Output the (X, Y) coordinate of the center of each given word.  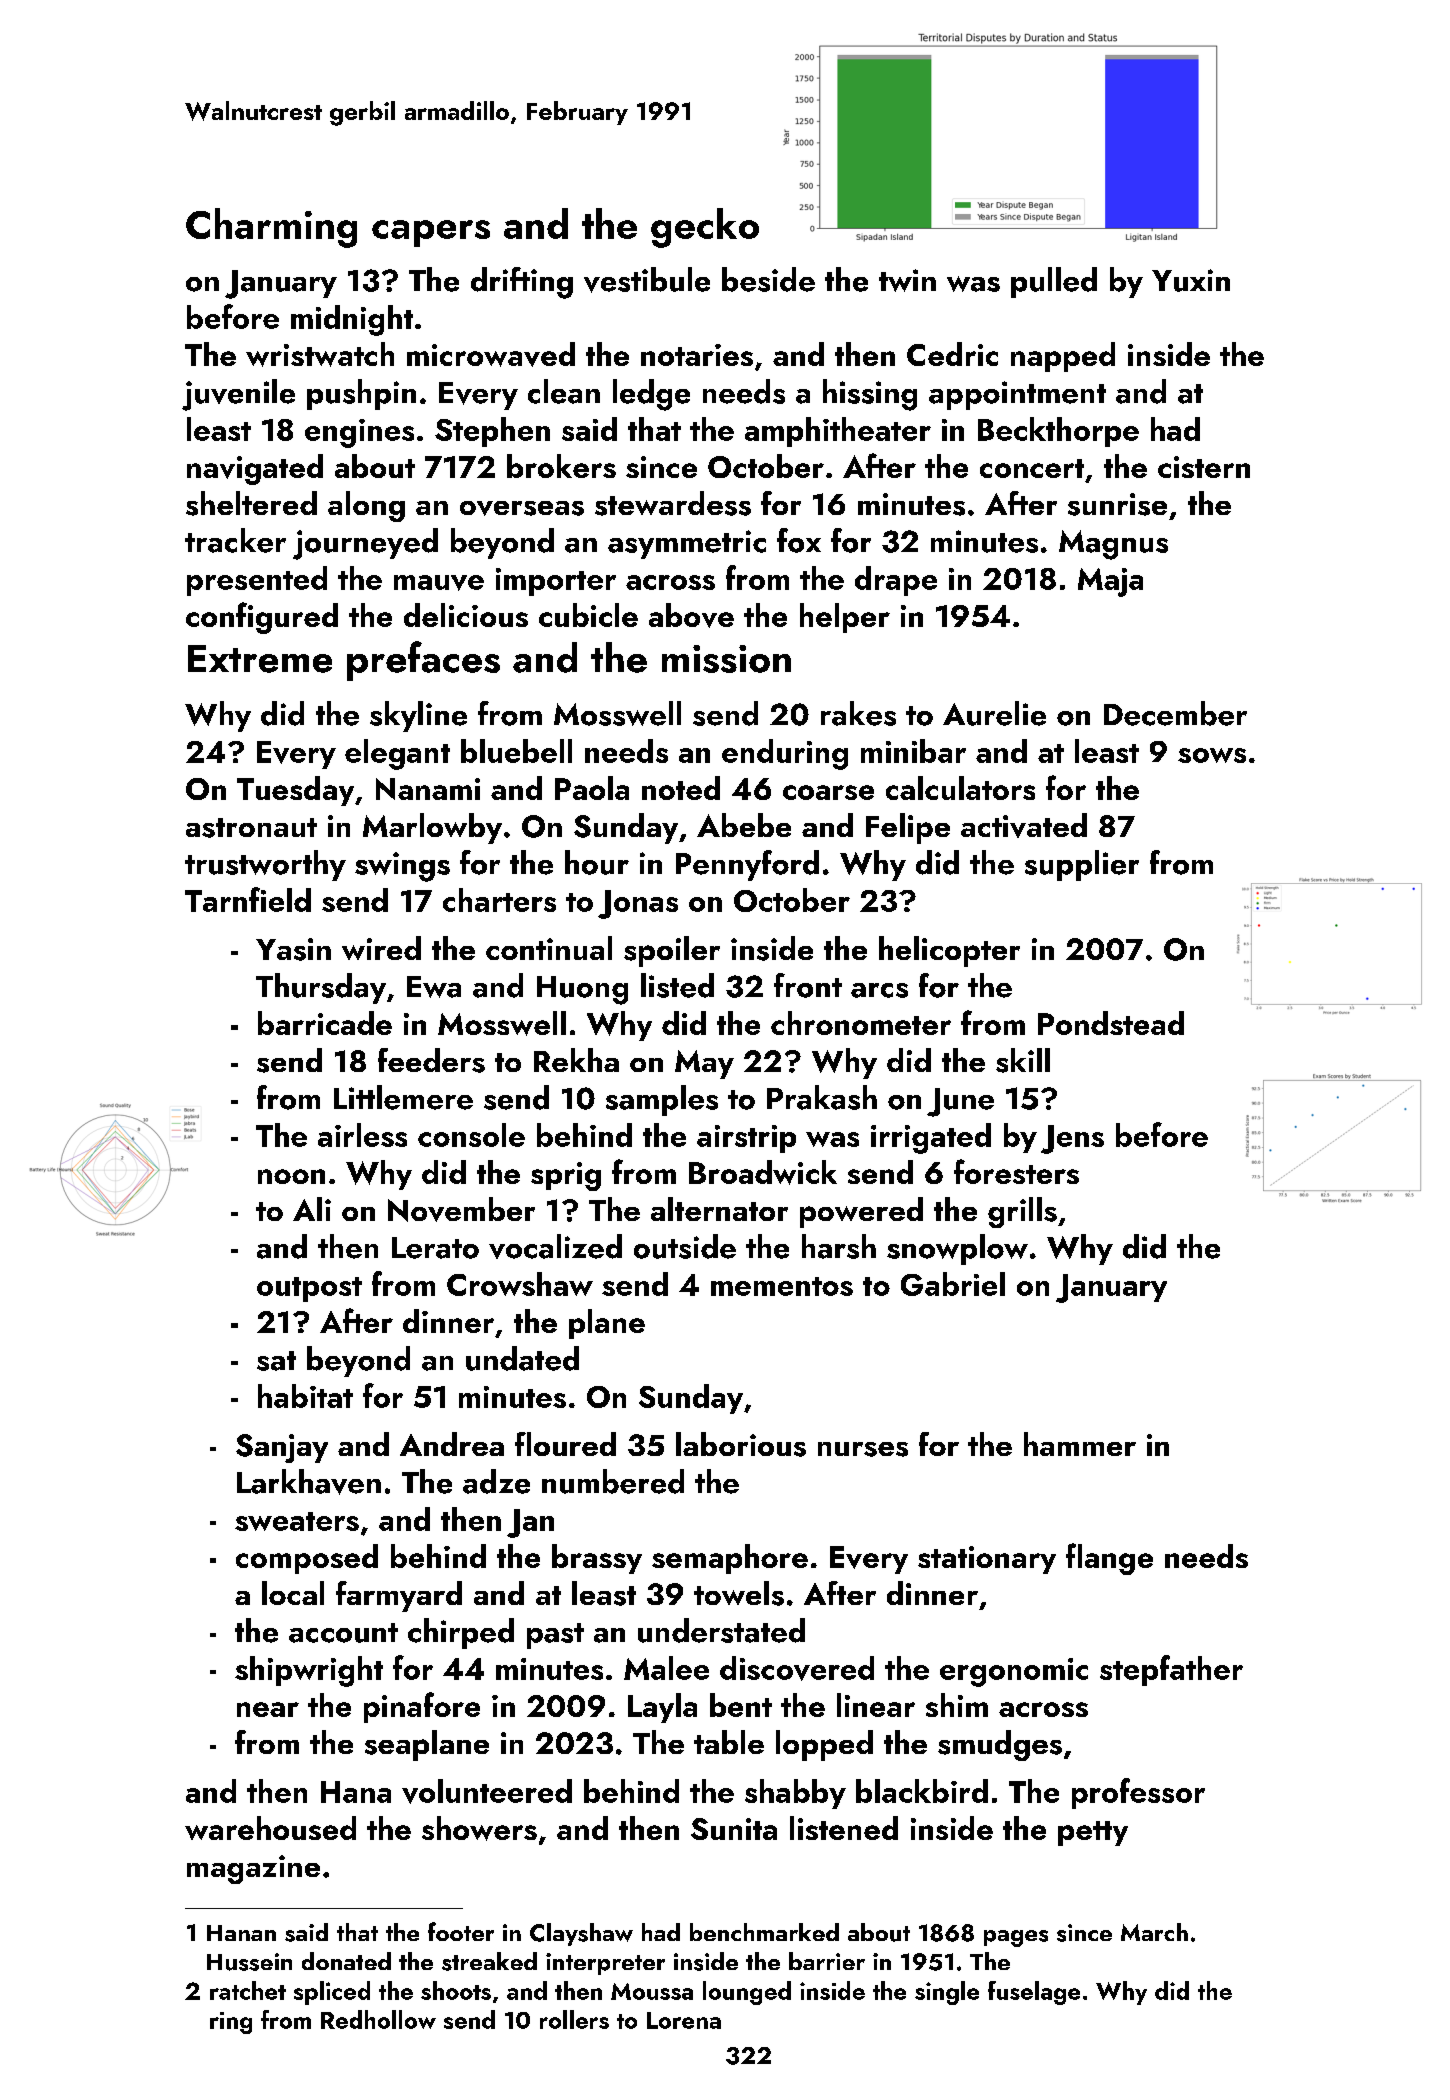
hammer (1080, 1444)
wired (381, 948)
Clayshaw (581, 1934)
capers (431, 233)
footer (461, 1931)
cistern (1204, 467)
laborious (741, 1444)
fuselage (1034, 1993)
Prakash (822, 1097)
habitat (305, 1396)
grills (1022, 1212)
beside (768, 279)
